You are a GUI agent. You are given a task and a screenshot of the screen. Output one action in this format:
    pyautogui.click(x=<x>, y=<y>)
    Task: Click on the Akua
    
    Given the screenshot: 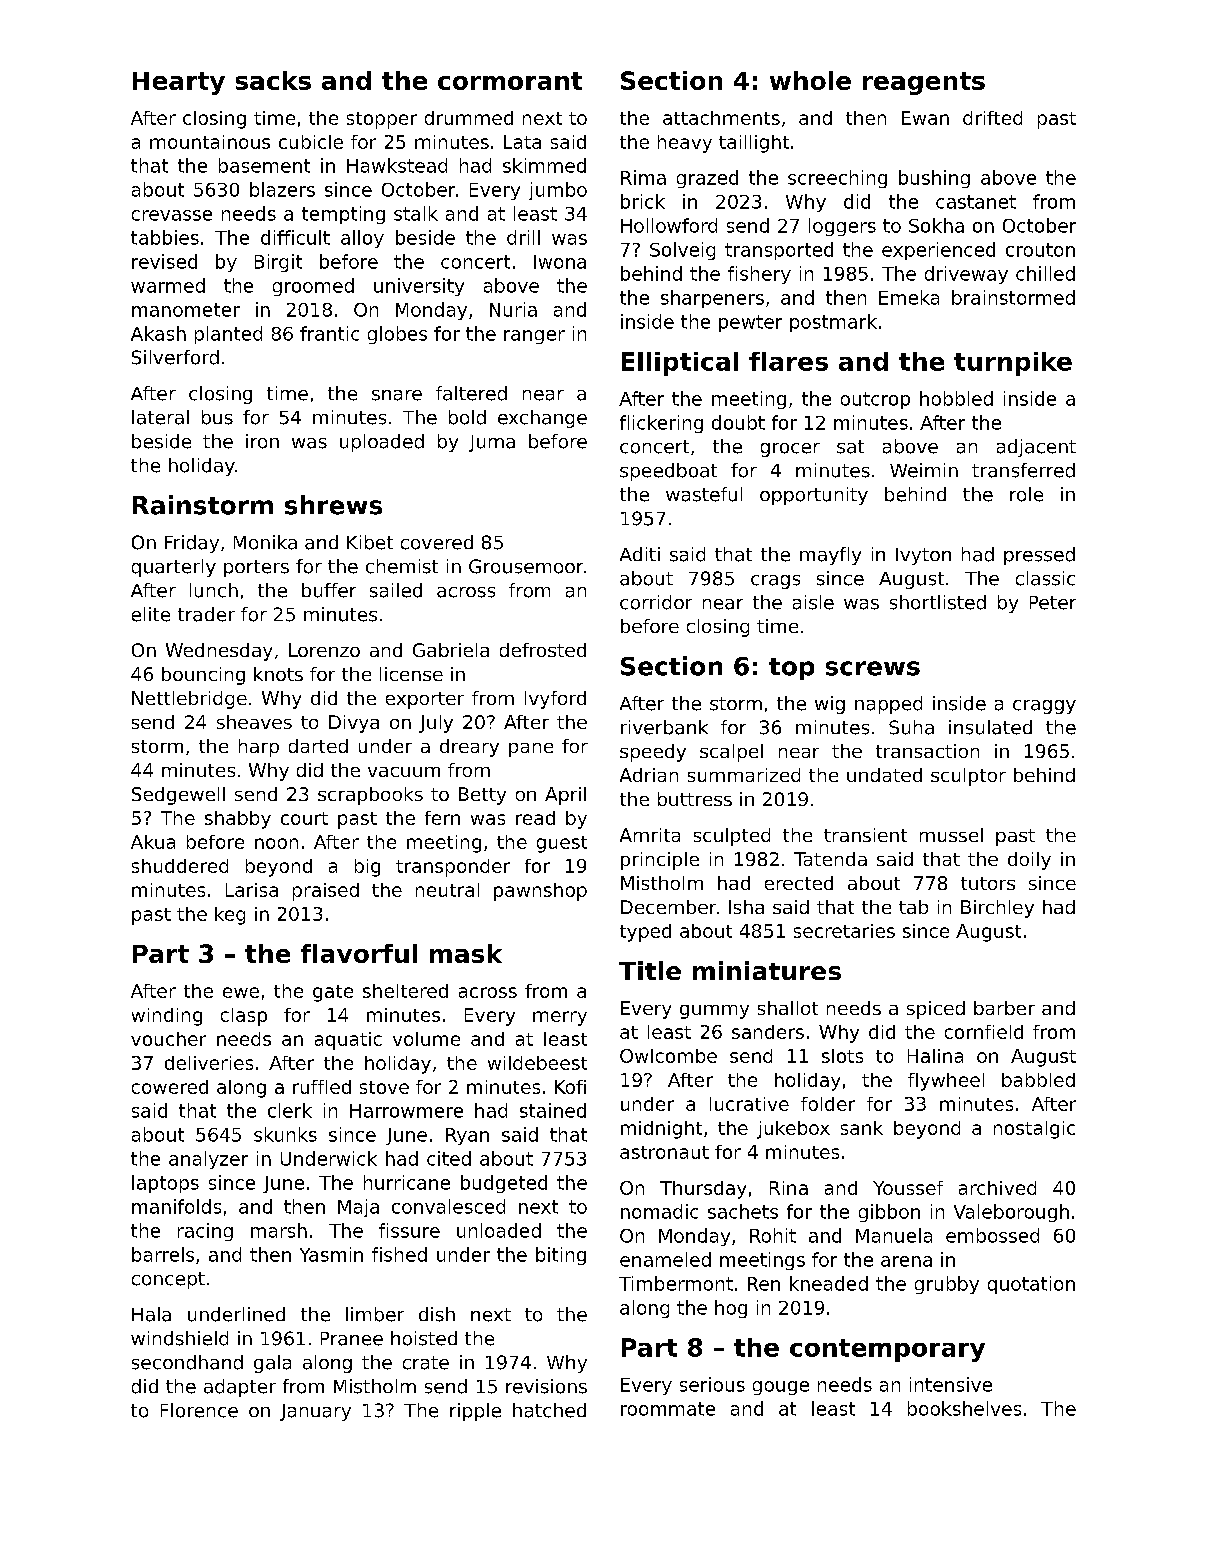 What is the action you would take?
    pyautogui.click(x=153, y=842)
